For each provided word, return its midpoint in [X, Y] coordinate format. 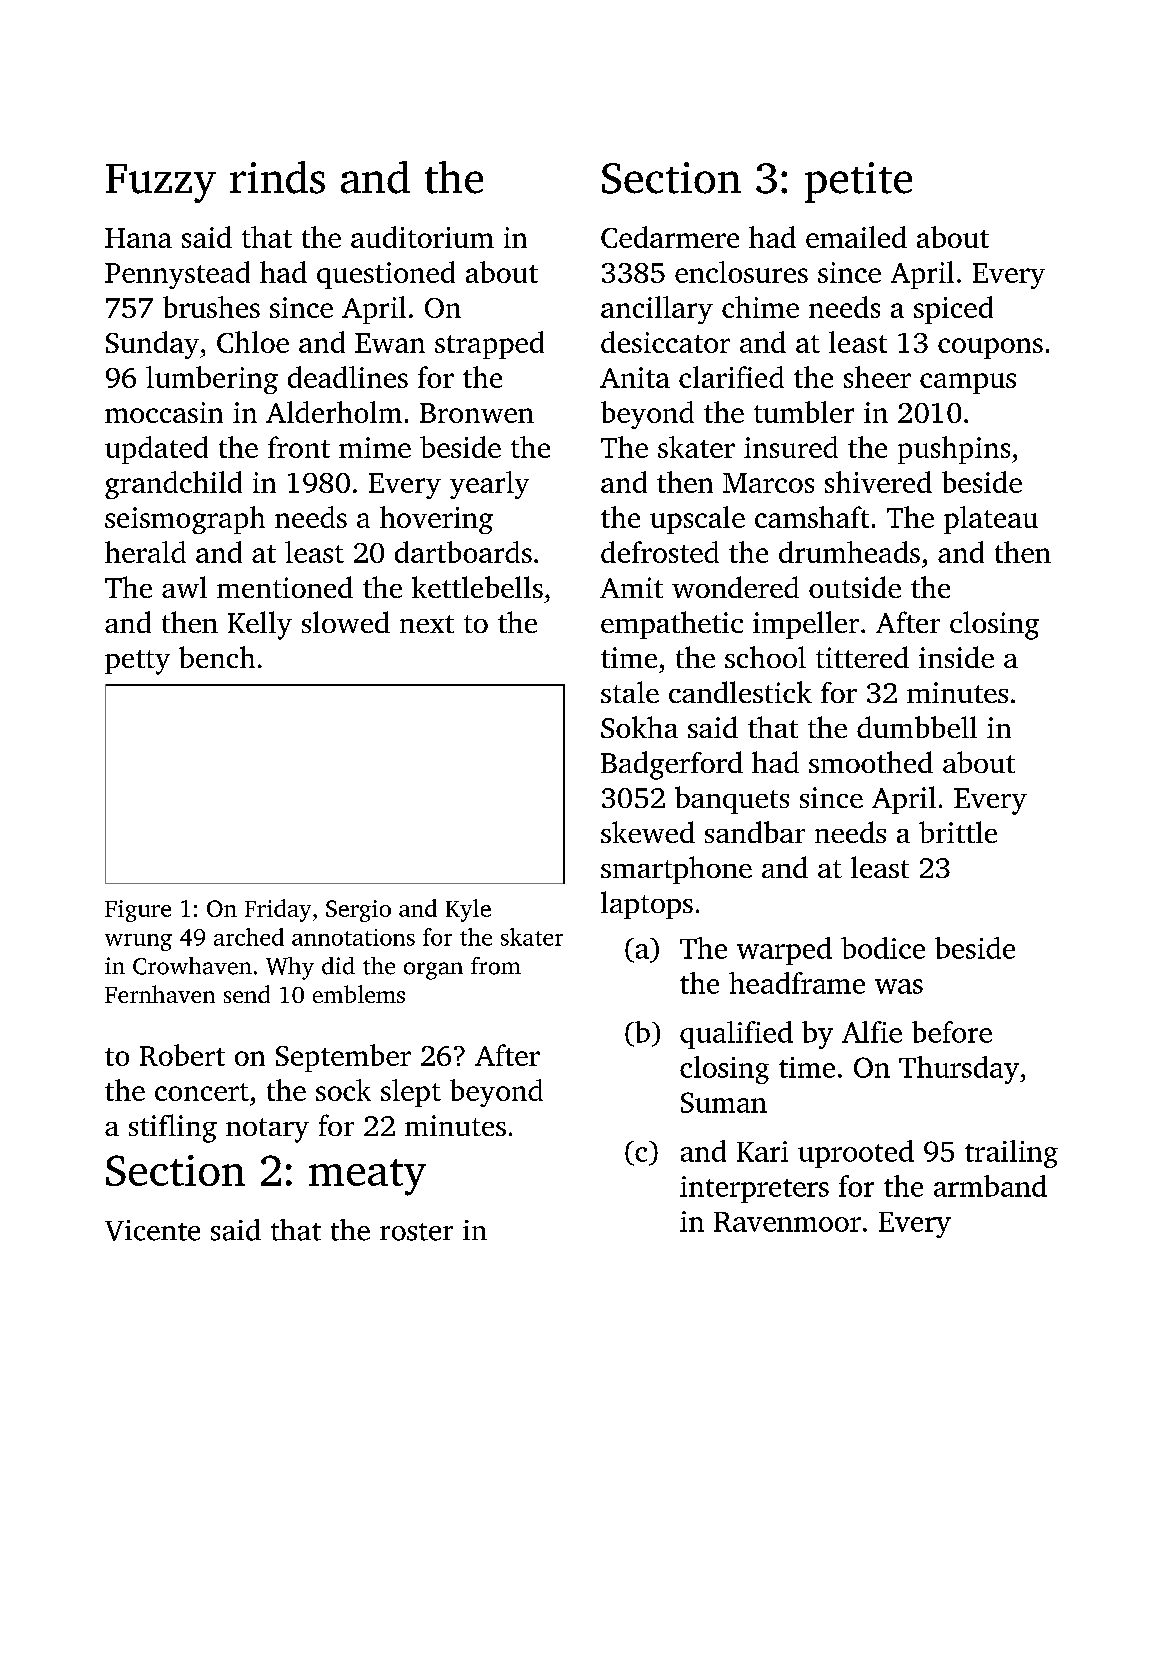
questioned [386, 275]
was [899, 986]
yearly [489, 485]
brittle [958, 832]
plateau [991, 520]
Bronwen [477, 413]
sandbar [755, 832]
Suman [724, 1102]
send [247, 994]
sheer [877, 377]
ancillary [657, 310]
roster [416, 1232]
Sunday [152, 345]
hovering [436, 520]
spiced [953, 310]
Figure [138, 911]
